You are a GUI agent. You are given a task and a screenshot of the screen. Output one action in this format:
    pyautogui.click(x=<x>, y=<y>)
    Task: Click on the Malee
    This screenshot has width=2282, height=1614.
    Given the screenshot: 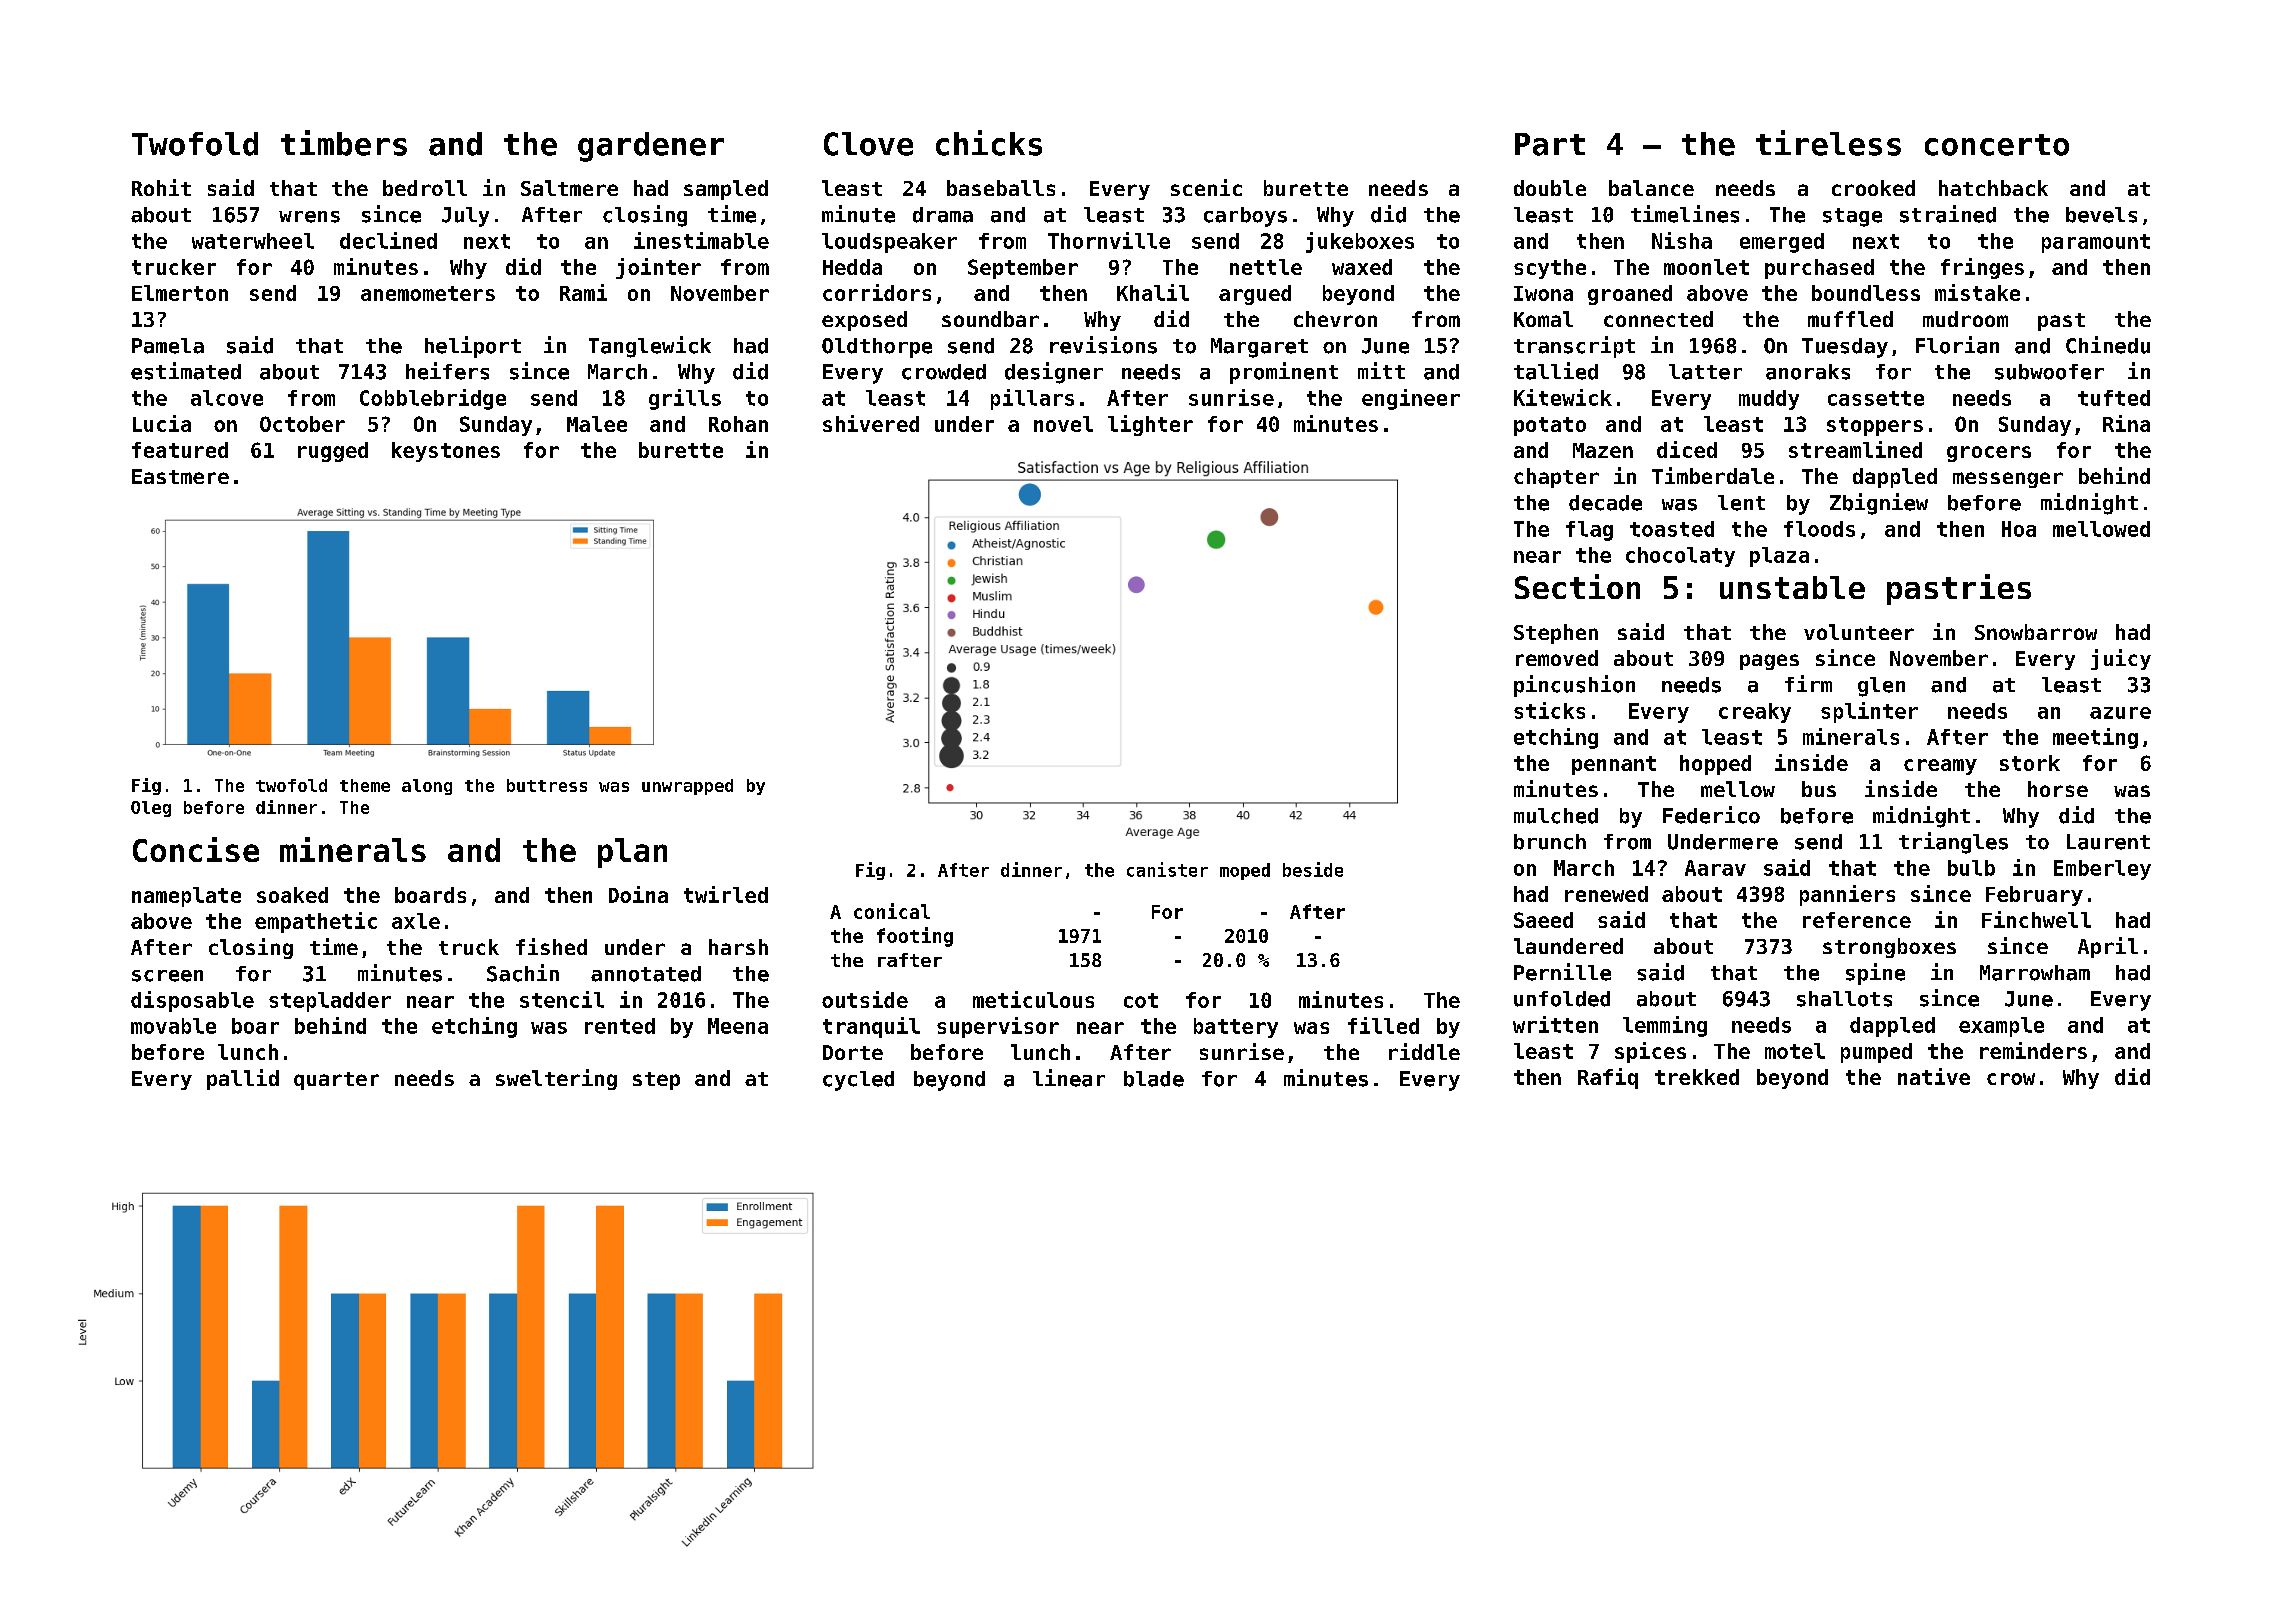 What is the action you would take?
    pyautogui.click(x=597, y=424)
